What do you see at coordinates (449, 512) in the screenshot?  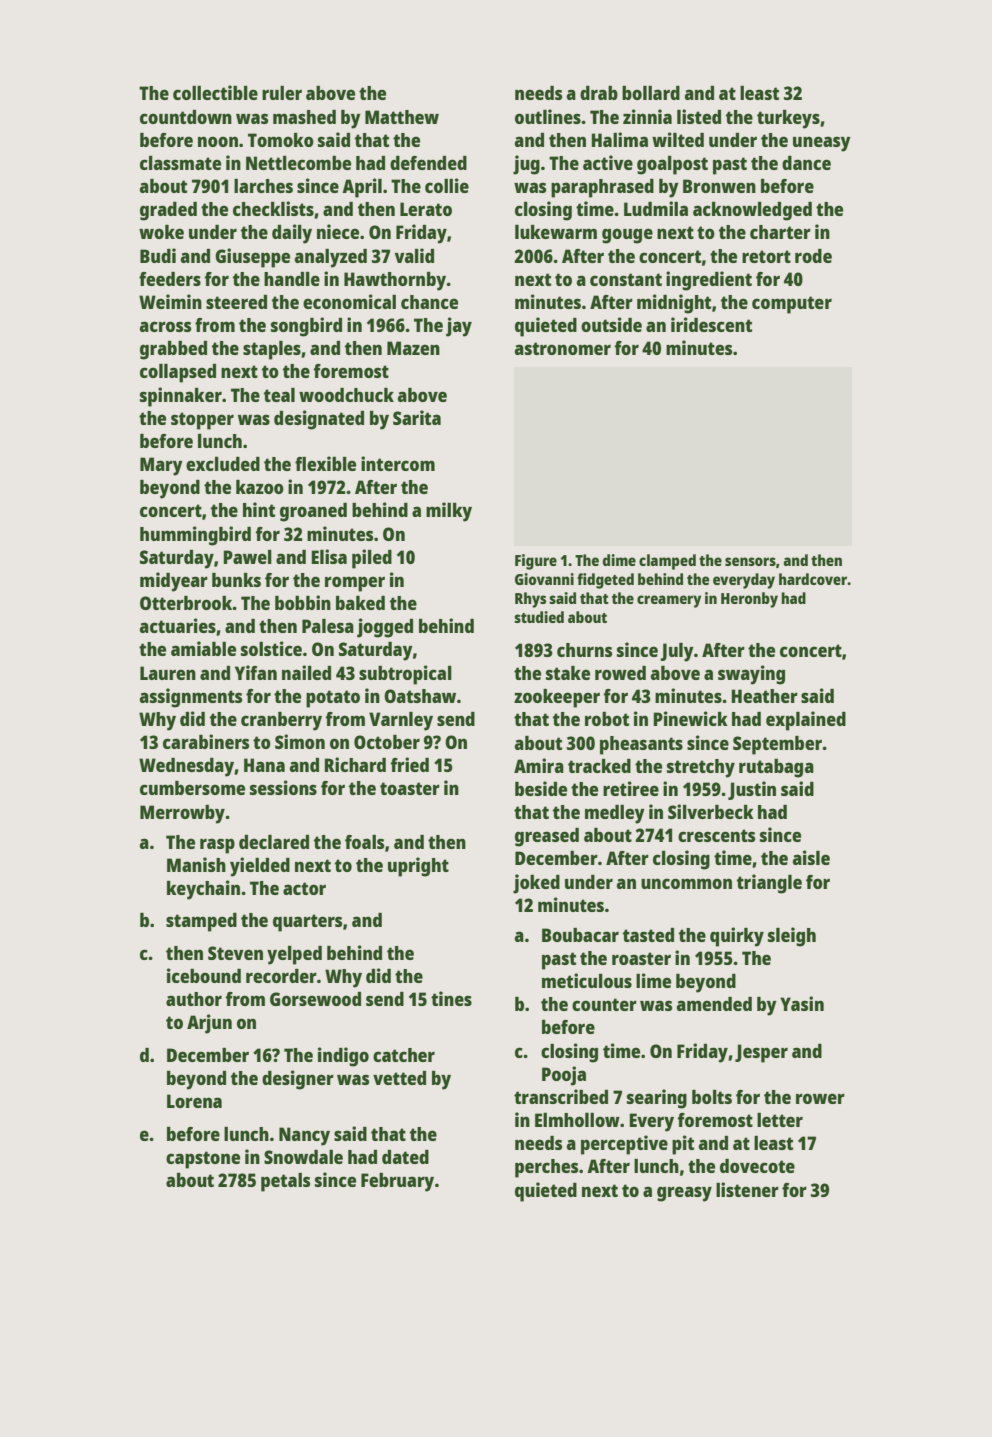 I see `milky` at bounding box center [449, 512].
